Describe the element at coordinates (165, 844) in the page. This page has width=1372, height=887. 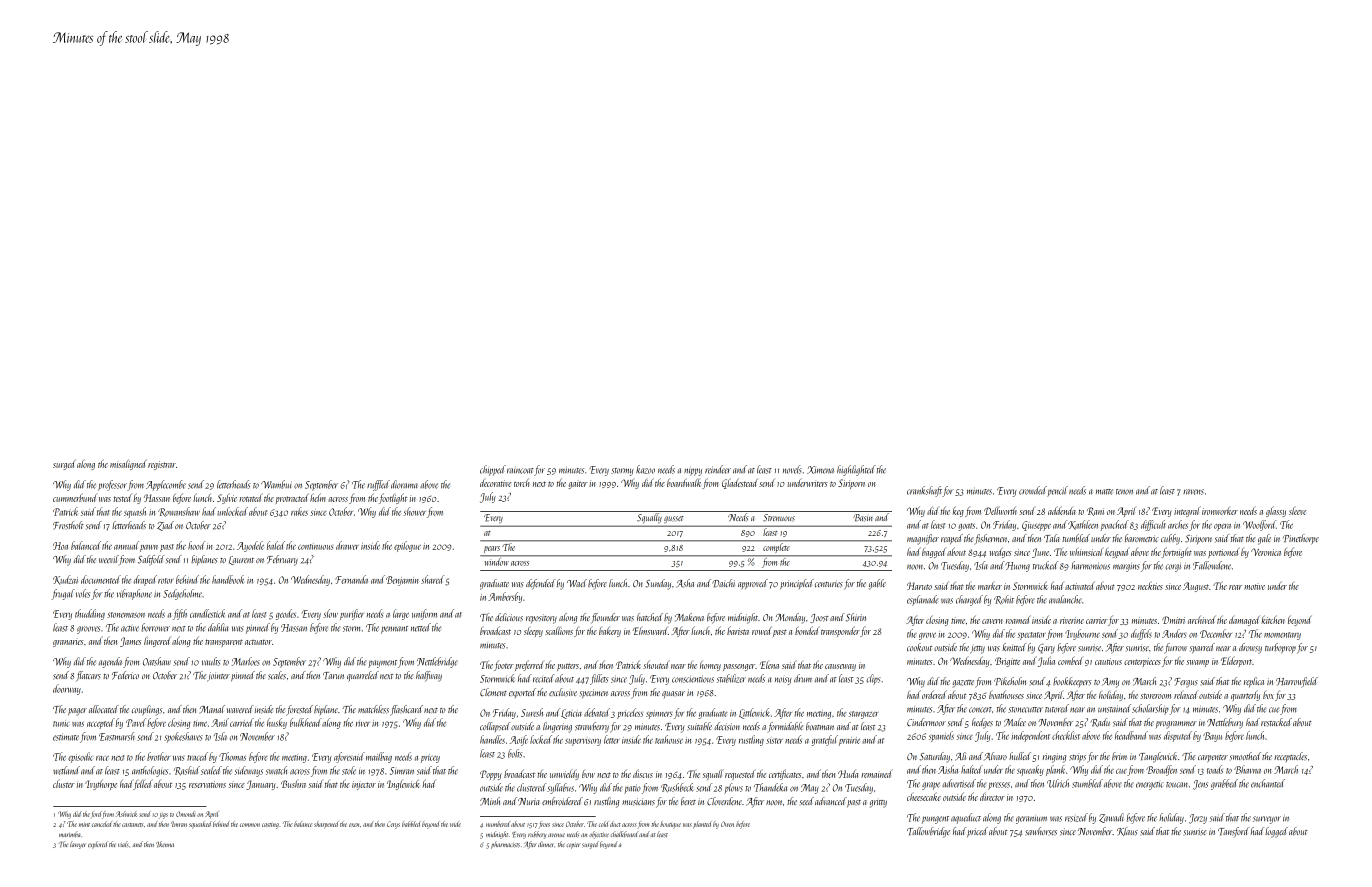
I see `Ikenna` at that location.
